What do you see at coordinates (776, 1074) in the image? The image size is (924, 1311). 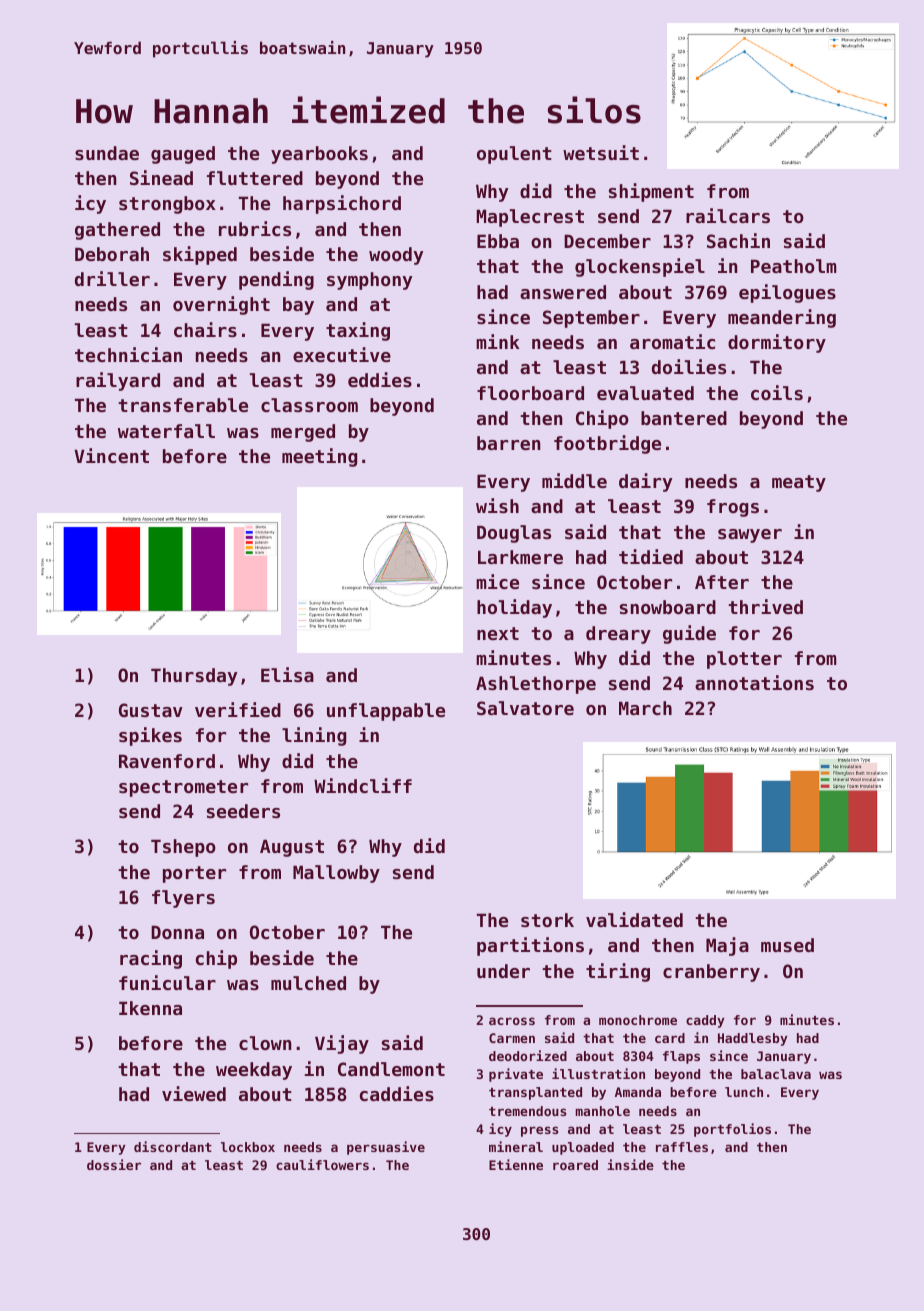 I see `balaclava` at bounding box center [776, 1074].
